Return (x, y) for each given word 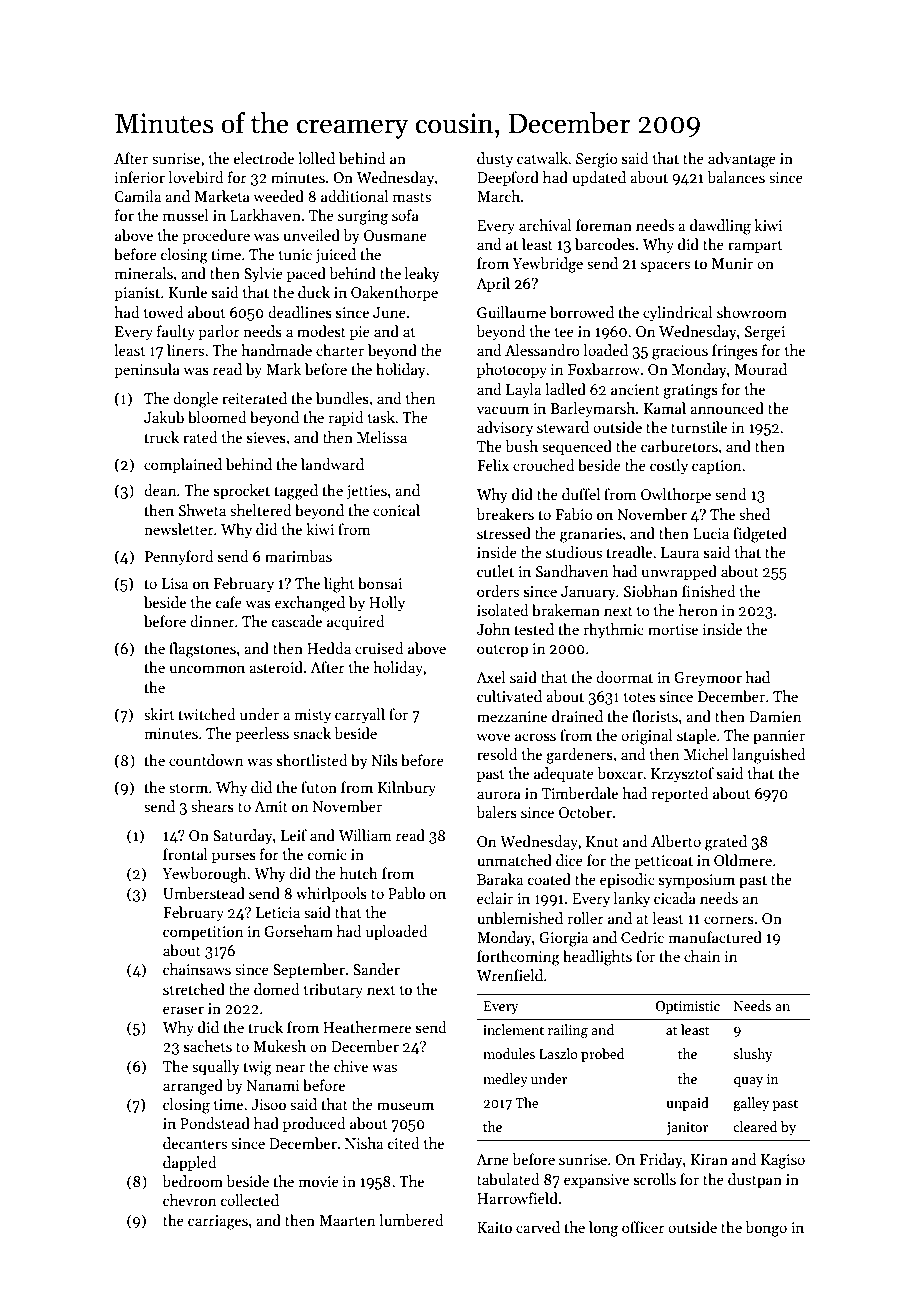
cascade (297, 621)
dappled (190, 1163)
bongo (766, 1229)
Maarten (347, 1220)
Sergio (597, 160)
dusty (495, 159)
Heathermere (367, 1027)
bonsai (380, 583)
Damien (775, 716)
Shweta (202, 510)
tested (534, 629)
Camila (137, 196)
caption (717, 467)
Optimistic (688, 1007)
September (309, 970)
